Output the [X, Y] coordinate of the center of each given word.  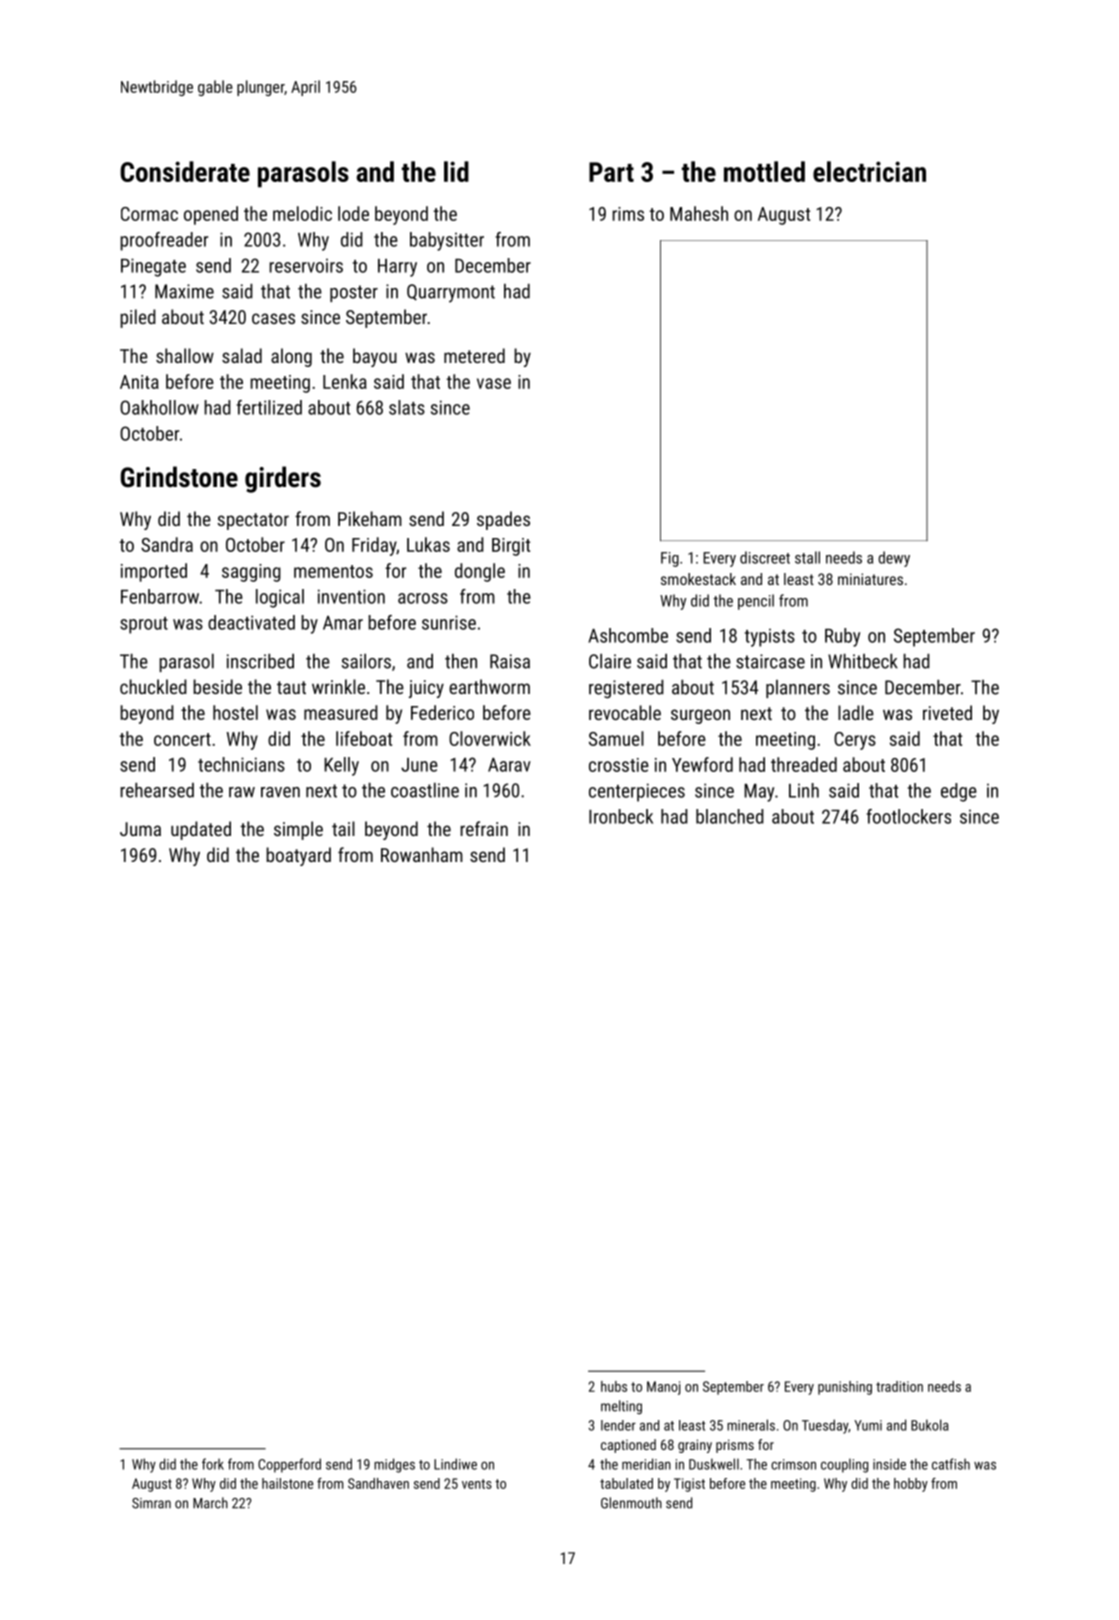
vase [494, 383]
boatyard [298, 856]
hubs [614, 1386]
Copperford [289, 1465]
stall [807, 557]
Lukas [428, 544]
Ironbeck [621, 816]
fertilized [269, 407]
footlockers [909, 816]
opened [211, 215]
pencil [756, 602]
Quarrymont [451, 293]
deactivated [251, 622]
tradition [899, 1386]
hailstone [287, 1483]
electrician [869, 171]
